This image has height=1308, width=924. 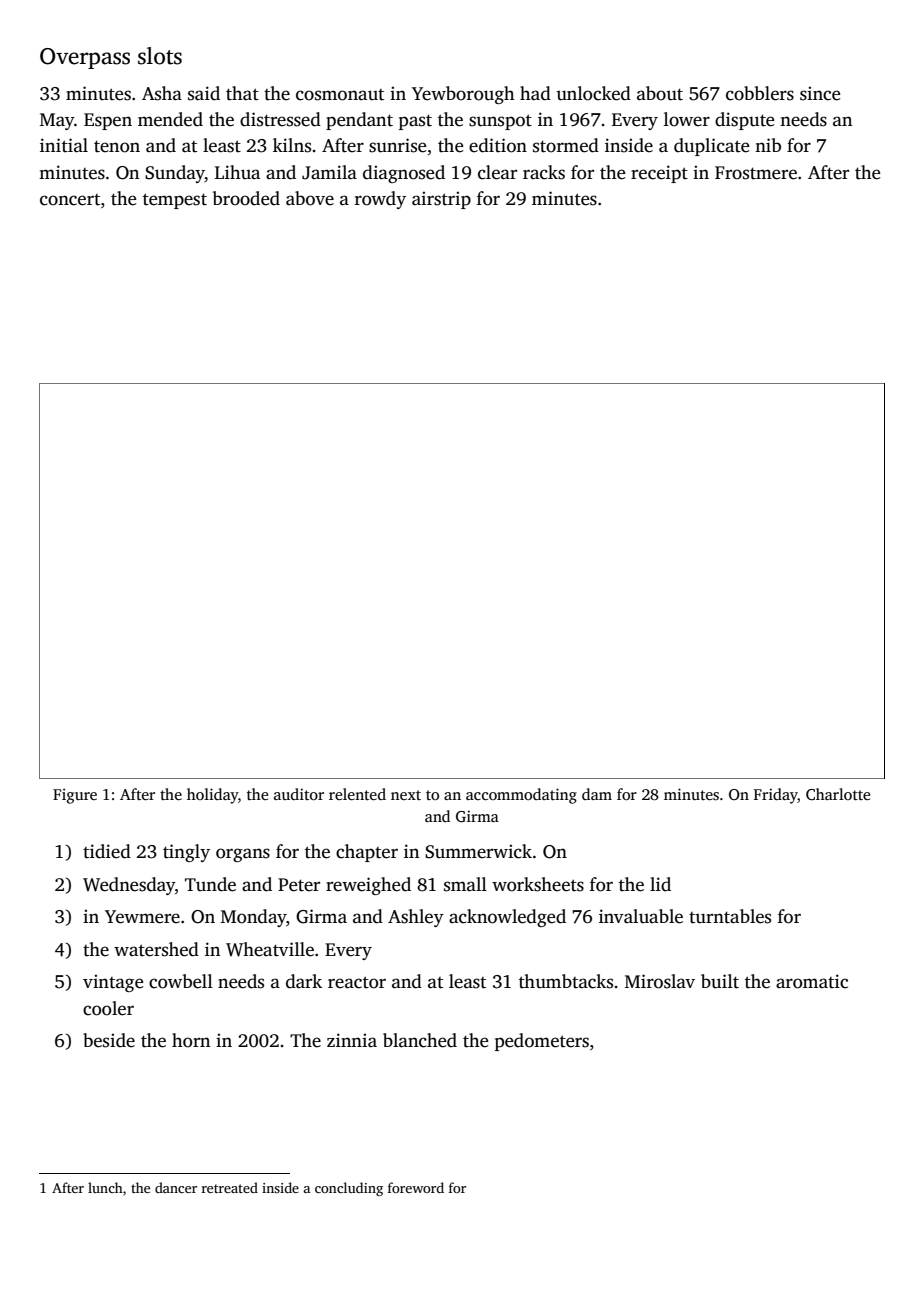 I want to click on brooded, so click(x=246, y=198).
